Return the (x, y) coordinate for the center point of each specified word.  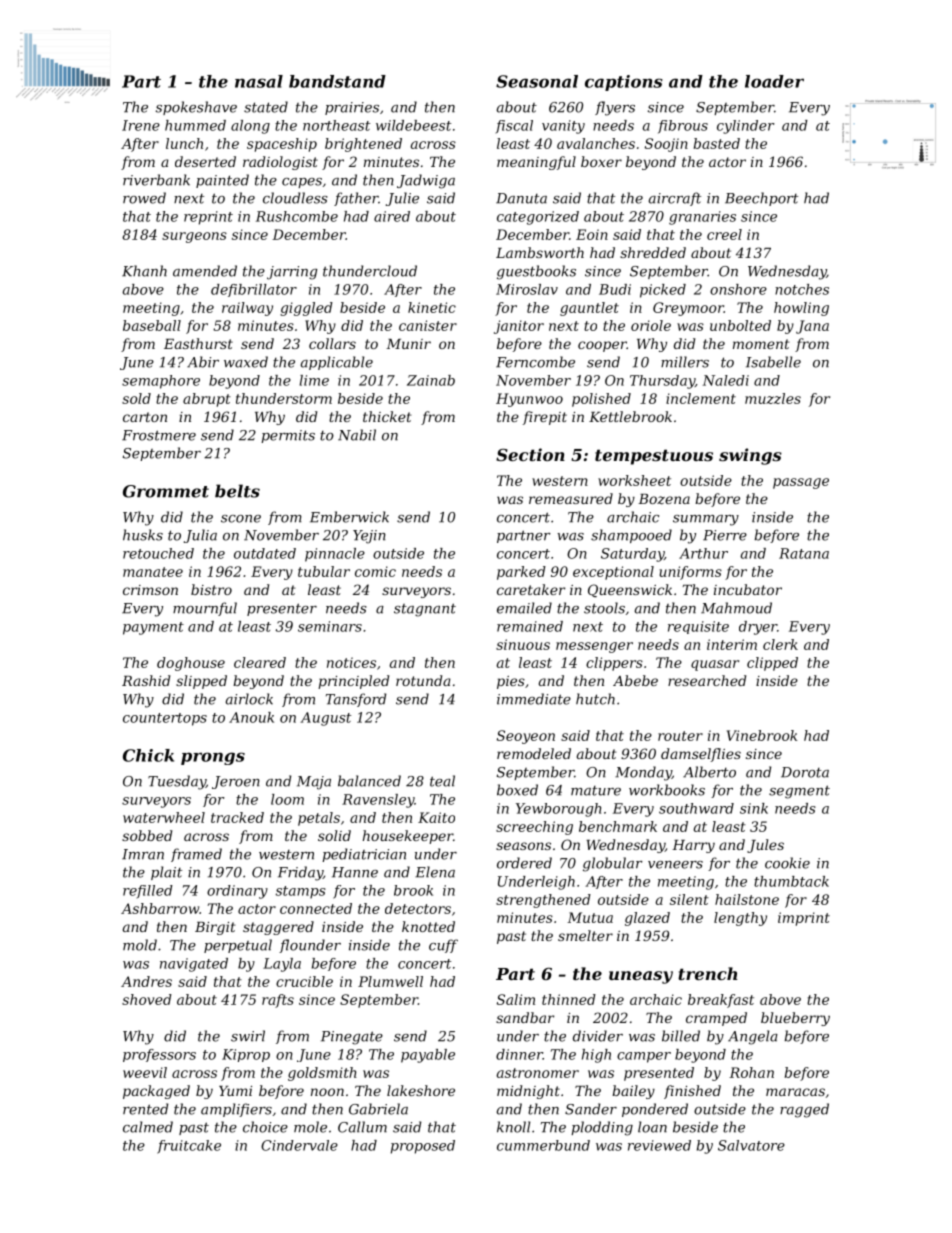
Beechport (761, 199)
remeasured (571, 498)
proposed (423, 1147)
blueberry (795, 1019)
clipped (772, 664)
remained (530, 626)
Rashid (146, 680)
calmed (148, 1127)
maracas (795, 1092)
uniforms (691, 573)
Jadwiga (426, 181)
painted (222, 181)
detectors (418, 908)
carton (145, 417)
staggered (278, 928)
